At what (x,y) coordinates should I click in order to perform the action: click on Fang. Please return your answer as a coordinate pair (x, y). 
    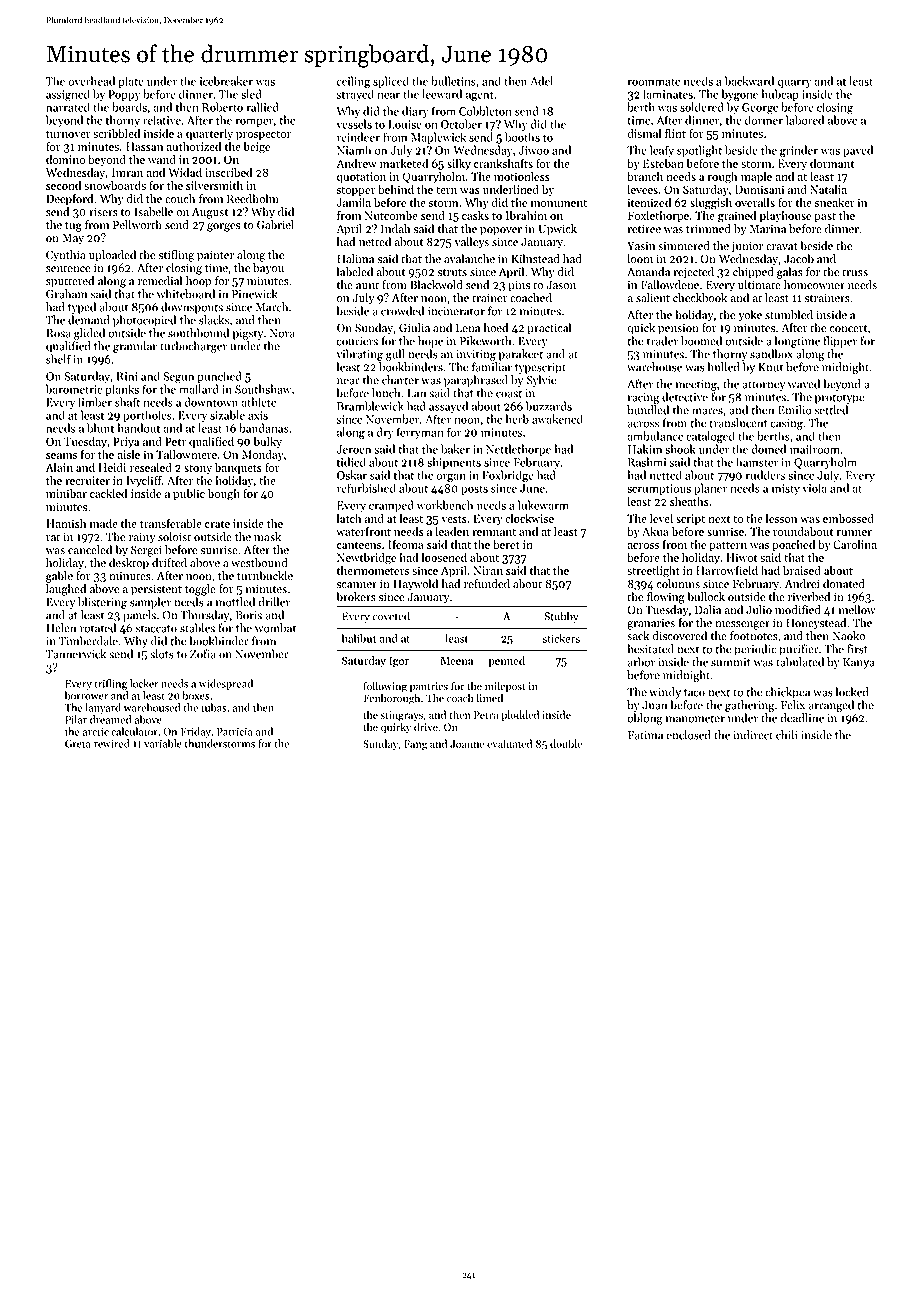
    Looking at the image, I should click on (415, 745).
